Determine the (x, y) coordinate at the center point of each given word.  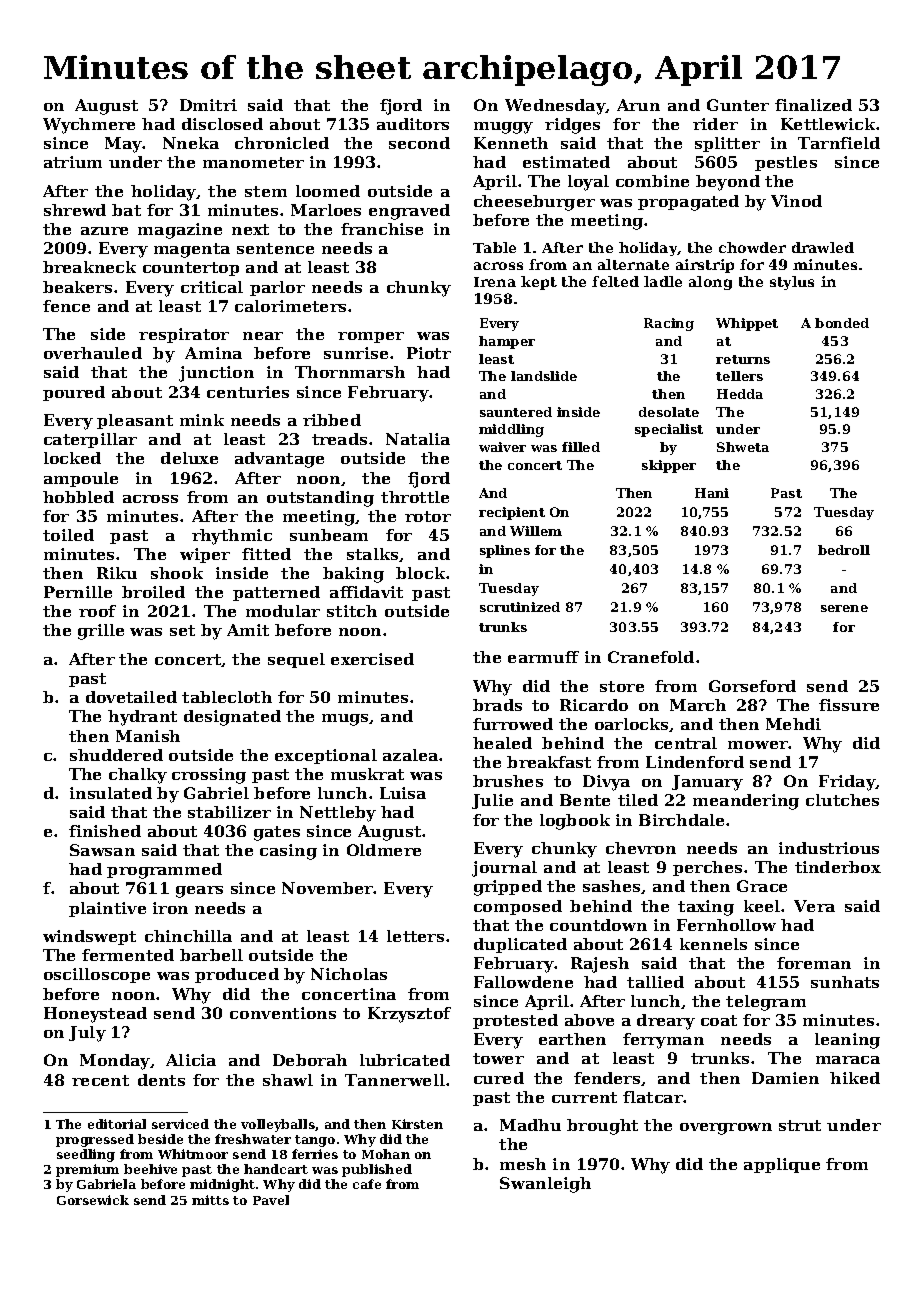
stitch (352, 611)
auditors (413, 124)
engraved (409, 212)
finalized (813, 105)
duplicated (520, 945)
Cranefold (651, 657)
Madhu (530, 1125)
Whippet (747, 324)
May (124, 145)
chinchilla (188, 936)
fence (66, 306)
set (182, 630)
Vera (814, 906)
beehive (150, 1169)
